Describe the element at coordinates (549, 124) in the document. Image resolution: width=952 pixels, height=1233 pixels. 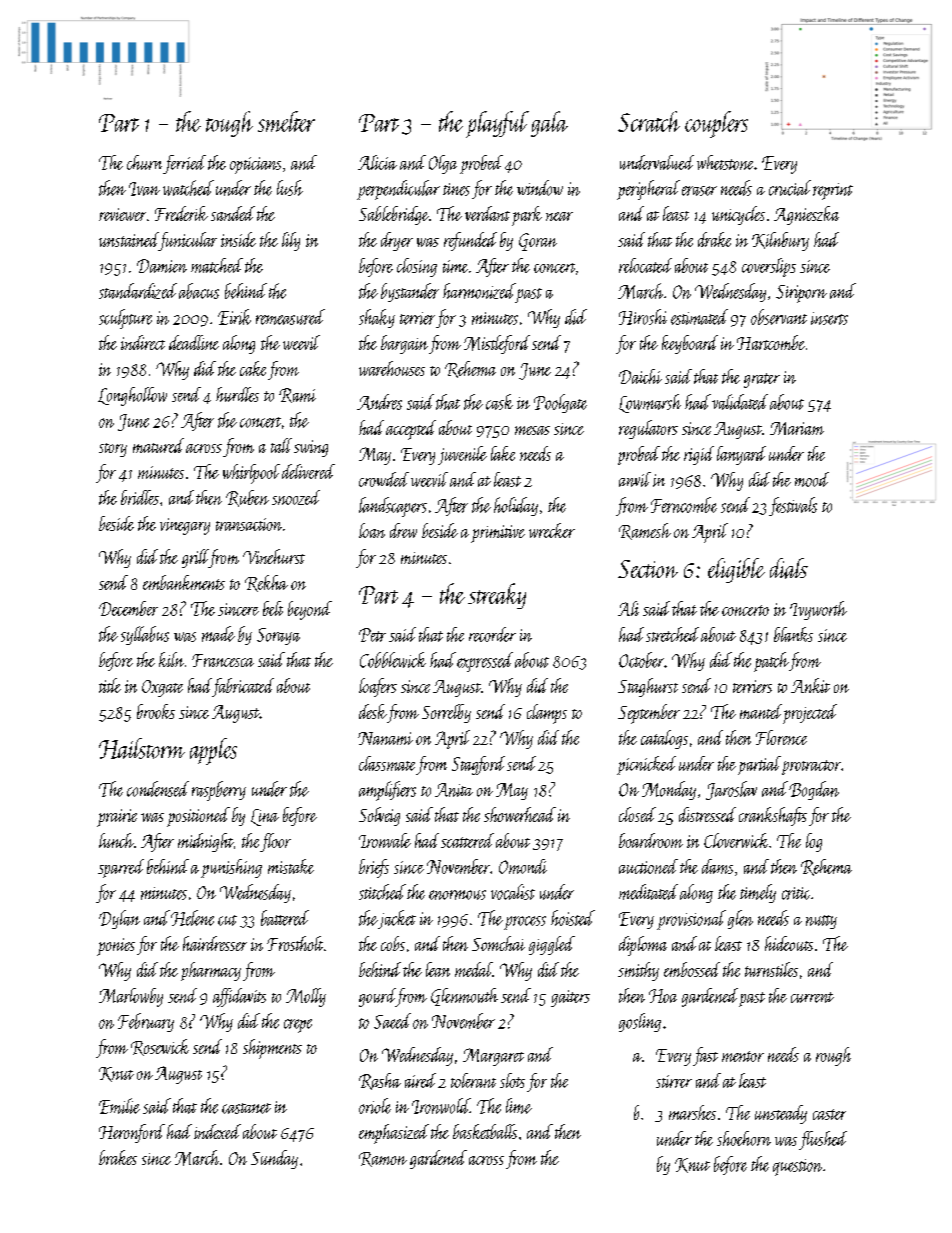
I see `gala` at that location.
